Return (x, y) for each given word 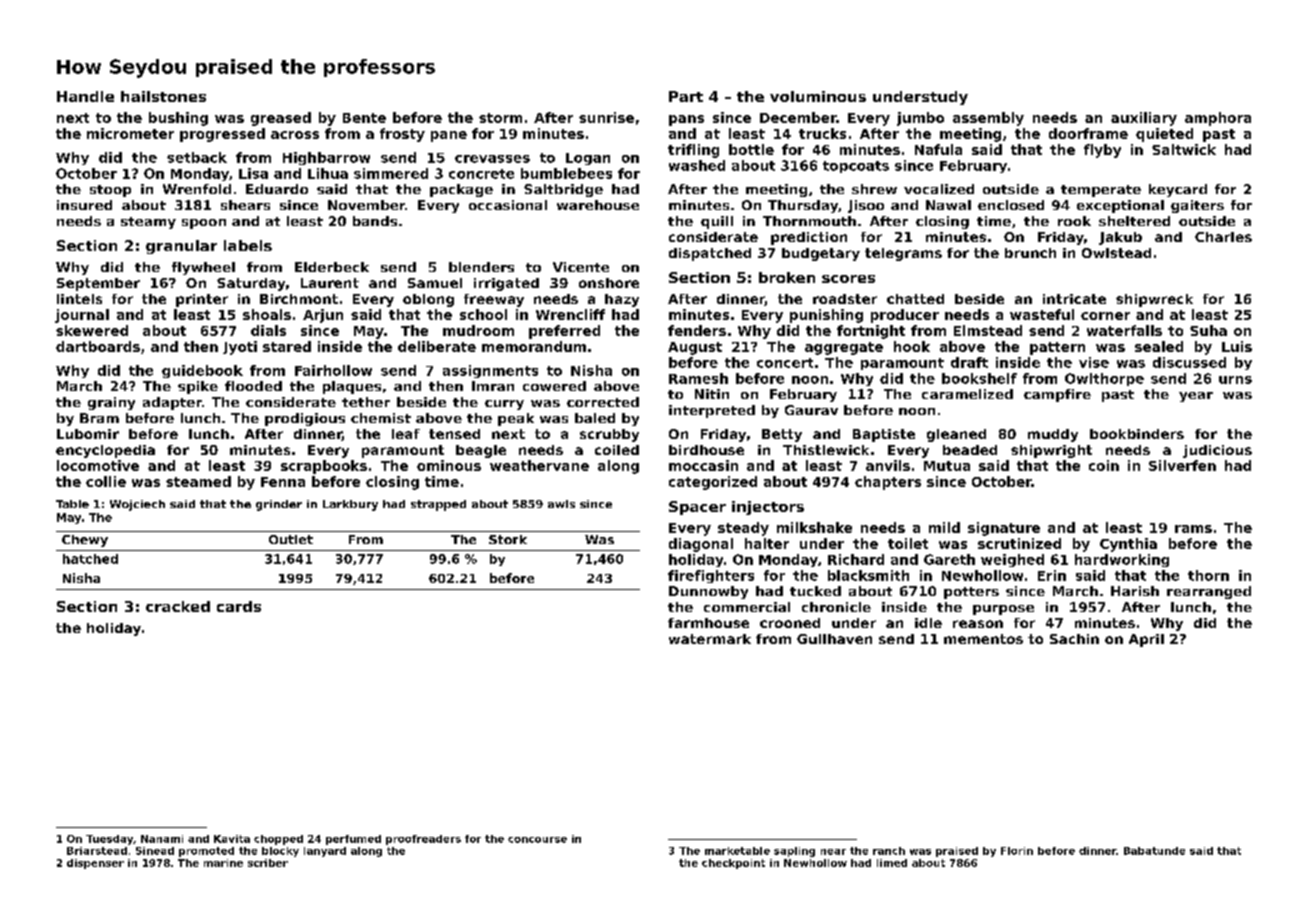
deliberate (437, 346)
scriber (268, 863)
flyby (1102, 151)
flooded (253, 386)
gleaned (956, 435)
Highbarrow (326, 158)
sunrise (606, 117)
